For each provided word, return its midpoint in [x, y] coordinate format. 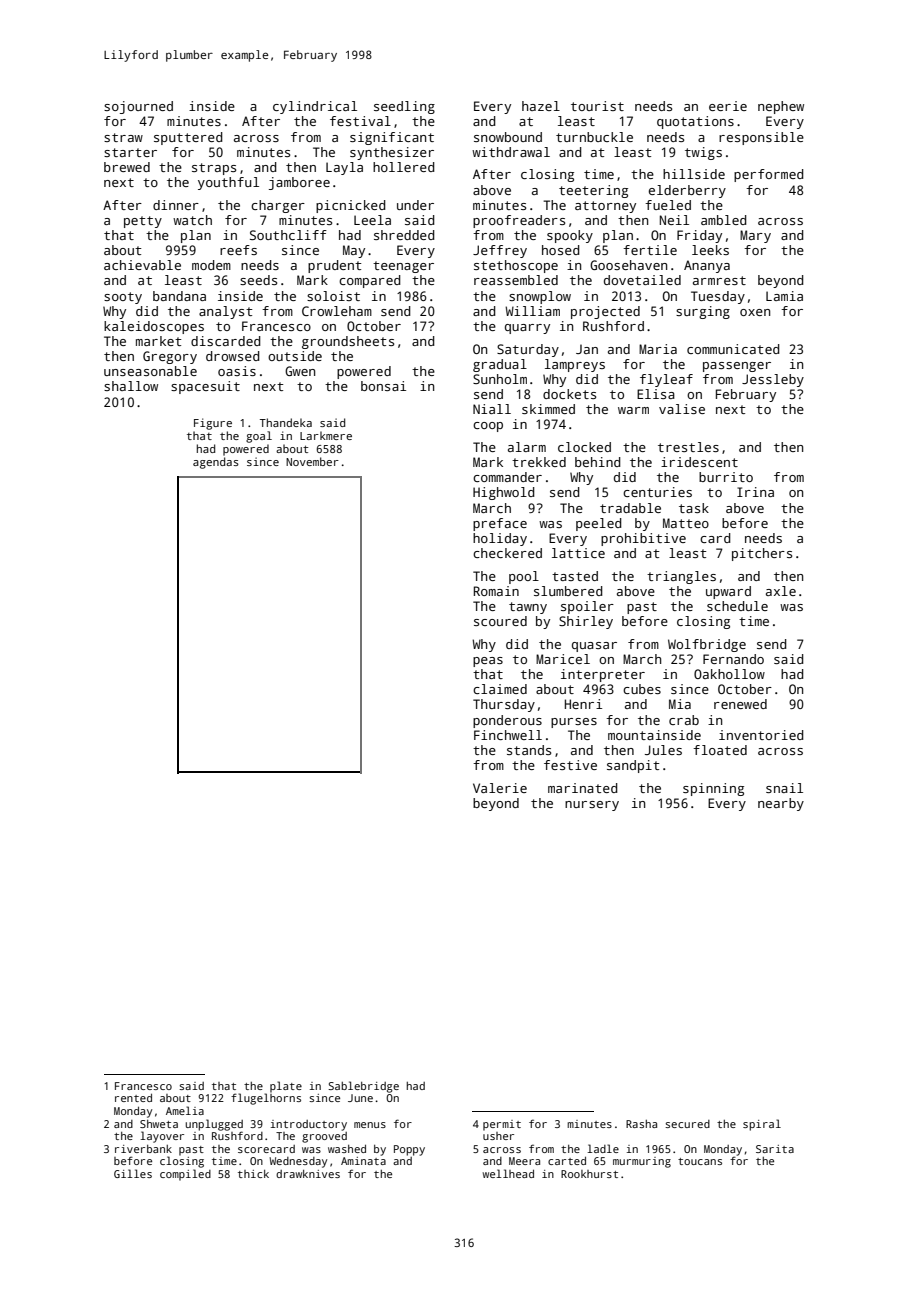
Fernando [733, 659]
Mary [755, 236]
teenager [403, 267]
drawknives [308, 1174]
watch [192, 220]
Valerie [500, 788]
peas [488, 662]
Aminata [363, 1161]
